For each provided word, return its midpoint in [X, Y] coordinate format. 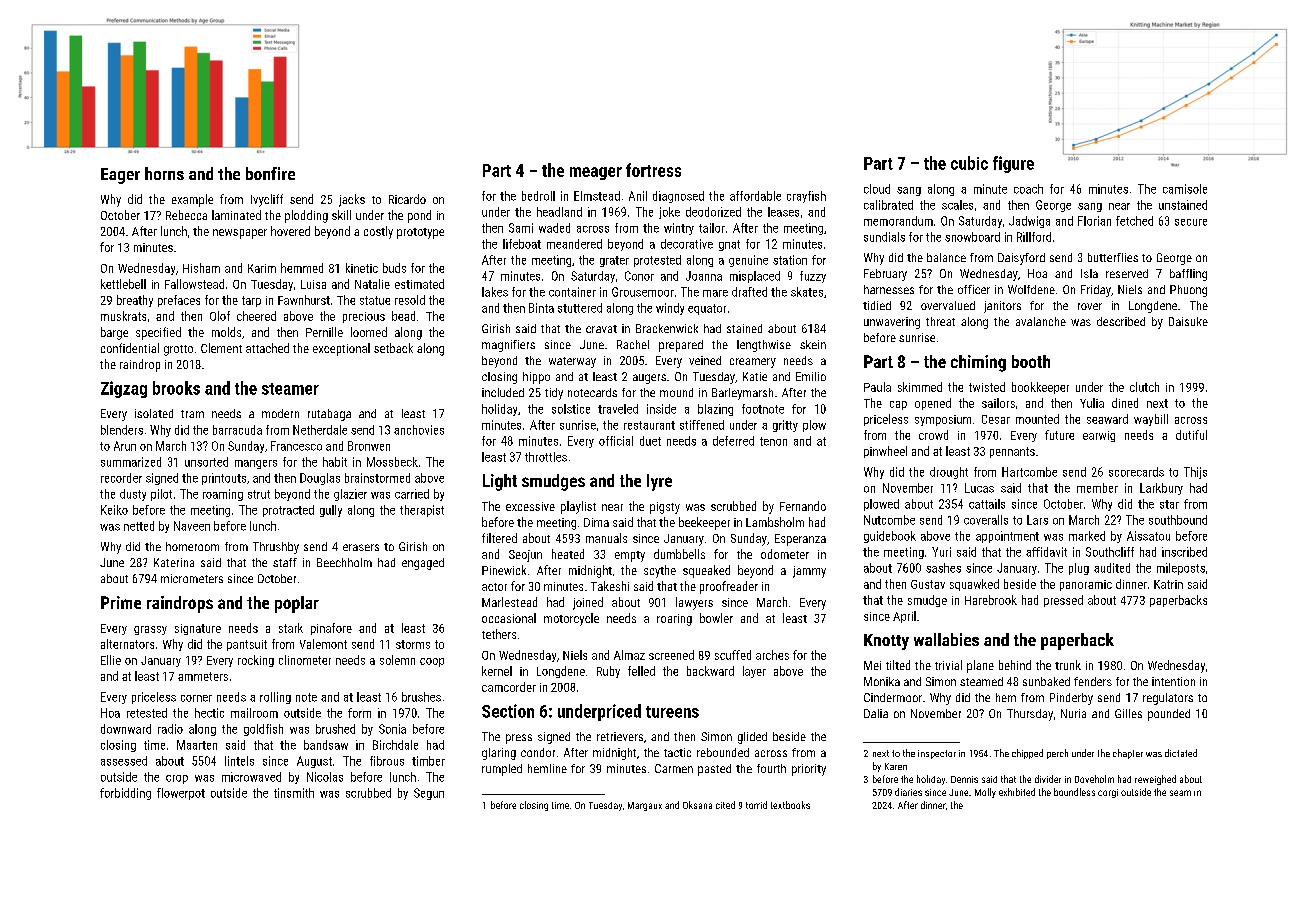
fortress [653, 170]
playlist [578, 507]
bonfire [270, 173]
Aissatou [1148, 536]
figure [1013, 164]
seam [1180, 793]
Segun [429, 794]
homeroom [192, 546]
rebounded [723, 752]
